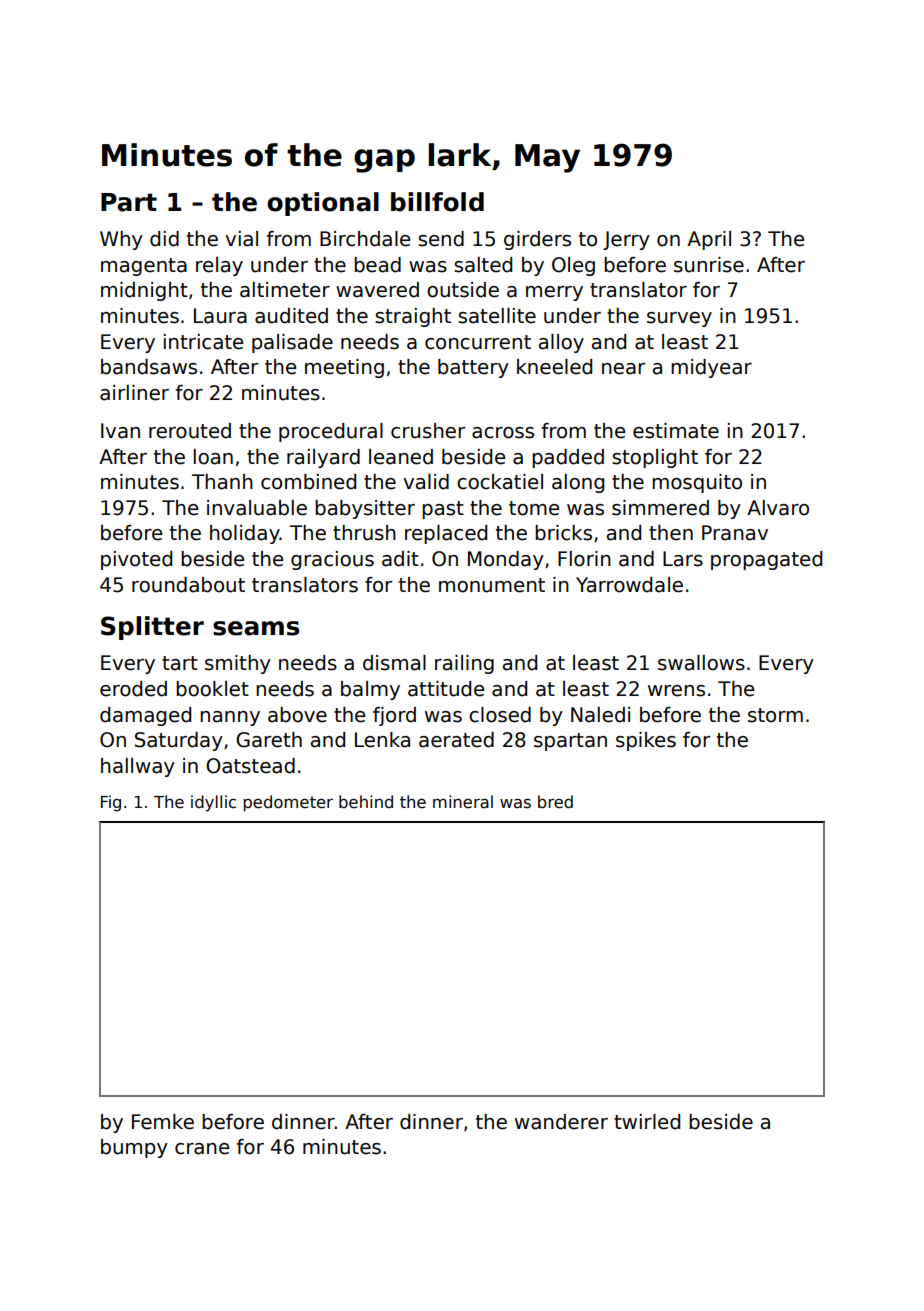 The width and height of the screenshot is (924, 1311). What do you see at coordinates (626, 240) in the screenshot?
I see `Jerry` at bounding box center [626, 240].
